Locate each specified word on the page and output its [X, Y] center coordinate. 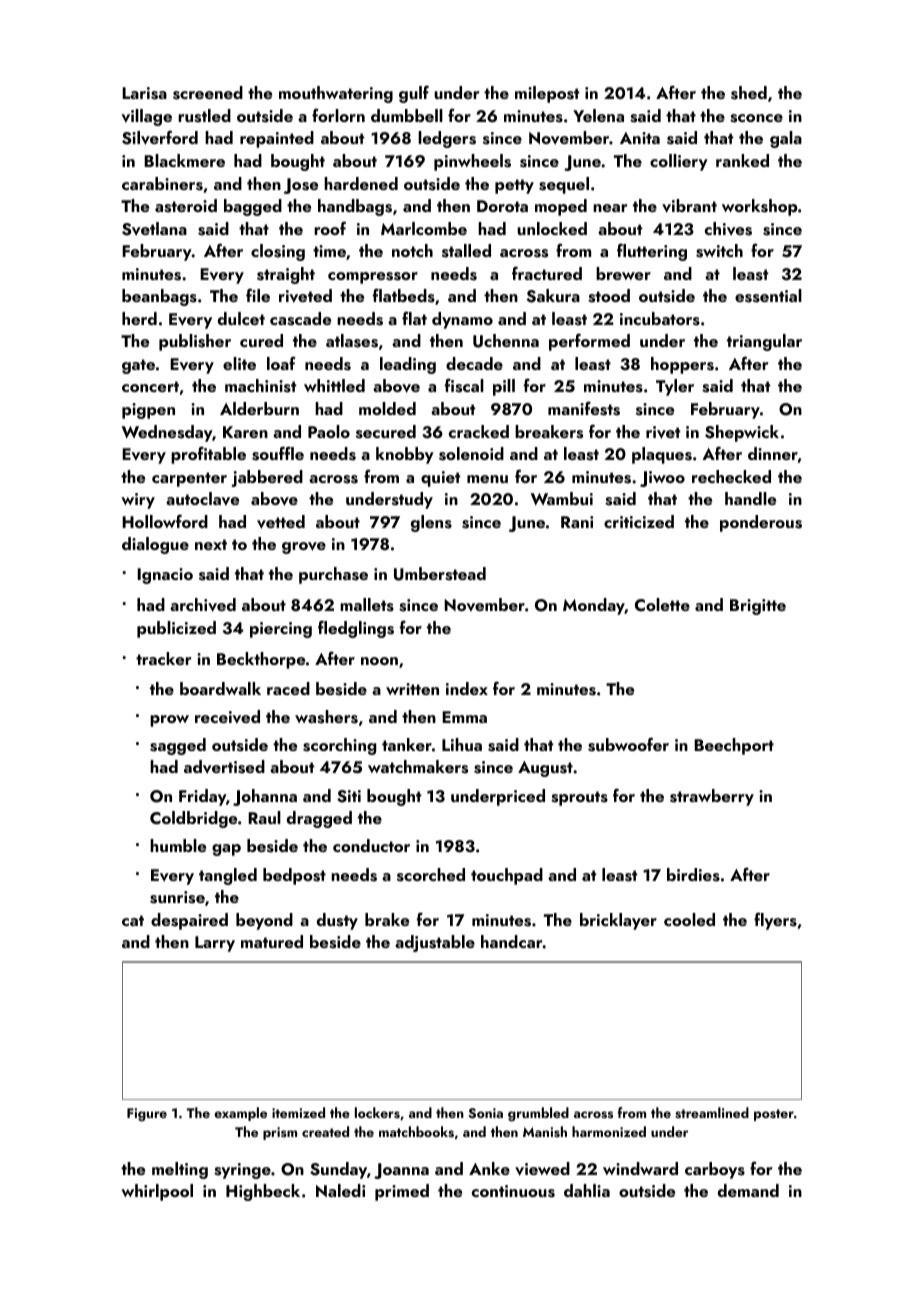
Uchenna [506, 341]
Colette [662, 605]
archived [203, 605]
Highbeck [263, 1192]
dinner [773, 453]
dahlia [587, 1190]
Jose [301, 186]
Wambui [562, 498]
